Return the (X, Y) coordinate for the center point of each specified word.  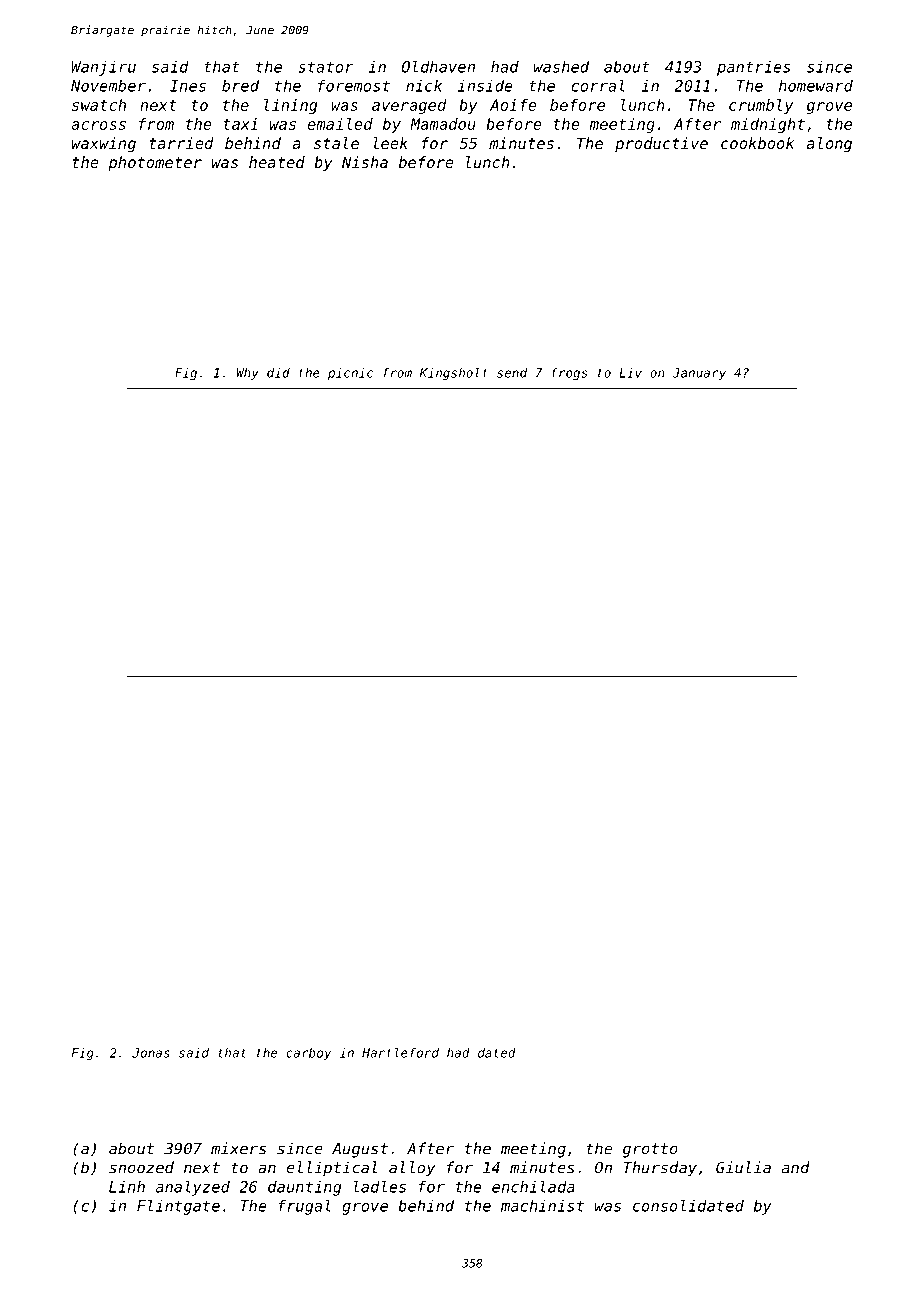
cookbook (757, 143)
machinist (542, 1206)
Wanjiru (103, 68)
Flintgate (178, 1207)
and (796, 1167)
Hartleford (400, 1052)
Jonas (151, 1053)
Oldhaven (438, 67)
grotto (650, 1150)
